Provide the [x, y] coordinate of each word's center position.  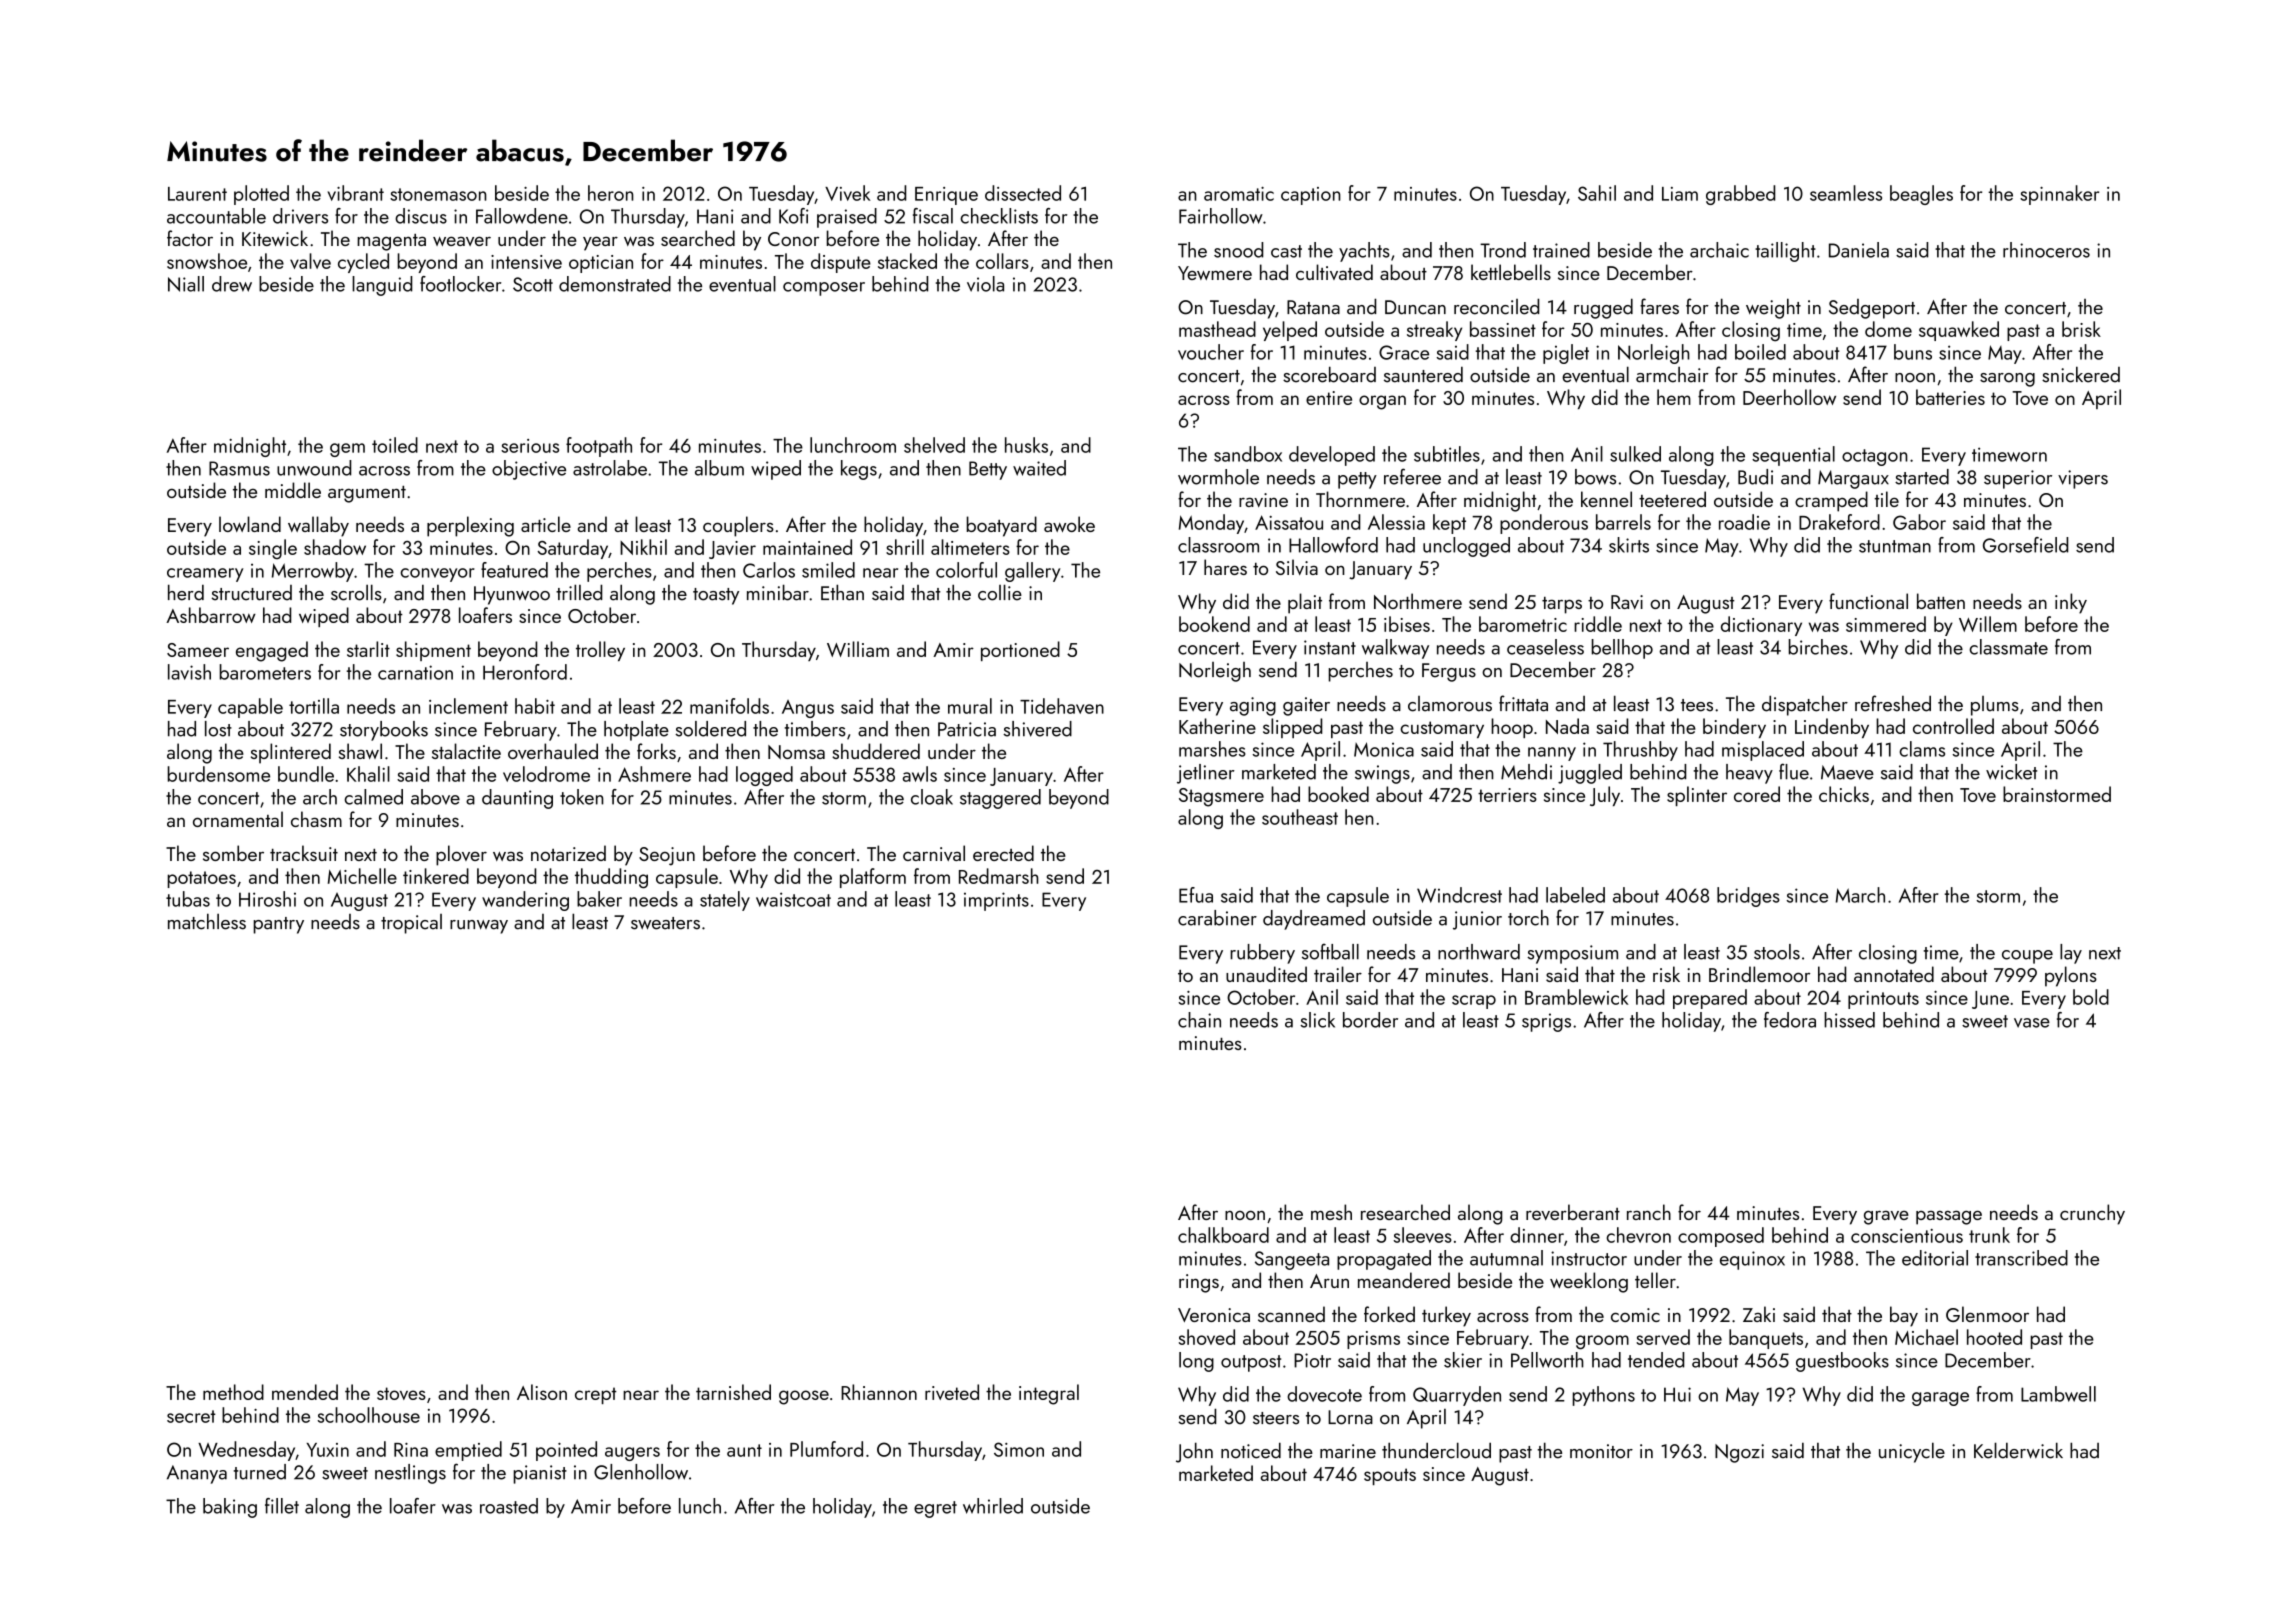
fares [1659, 306]
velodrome [546, 774]
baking [230, 1508]
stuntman [1895, 546]
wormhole [1218, 477]
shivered [1037, 729]
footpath [599, 447]
